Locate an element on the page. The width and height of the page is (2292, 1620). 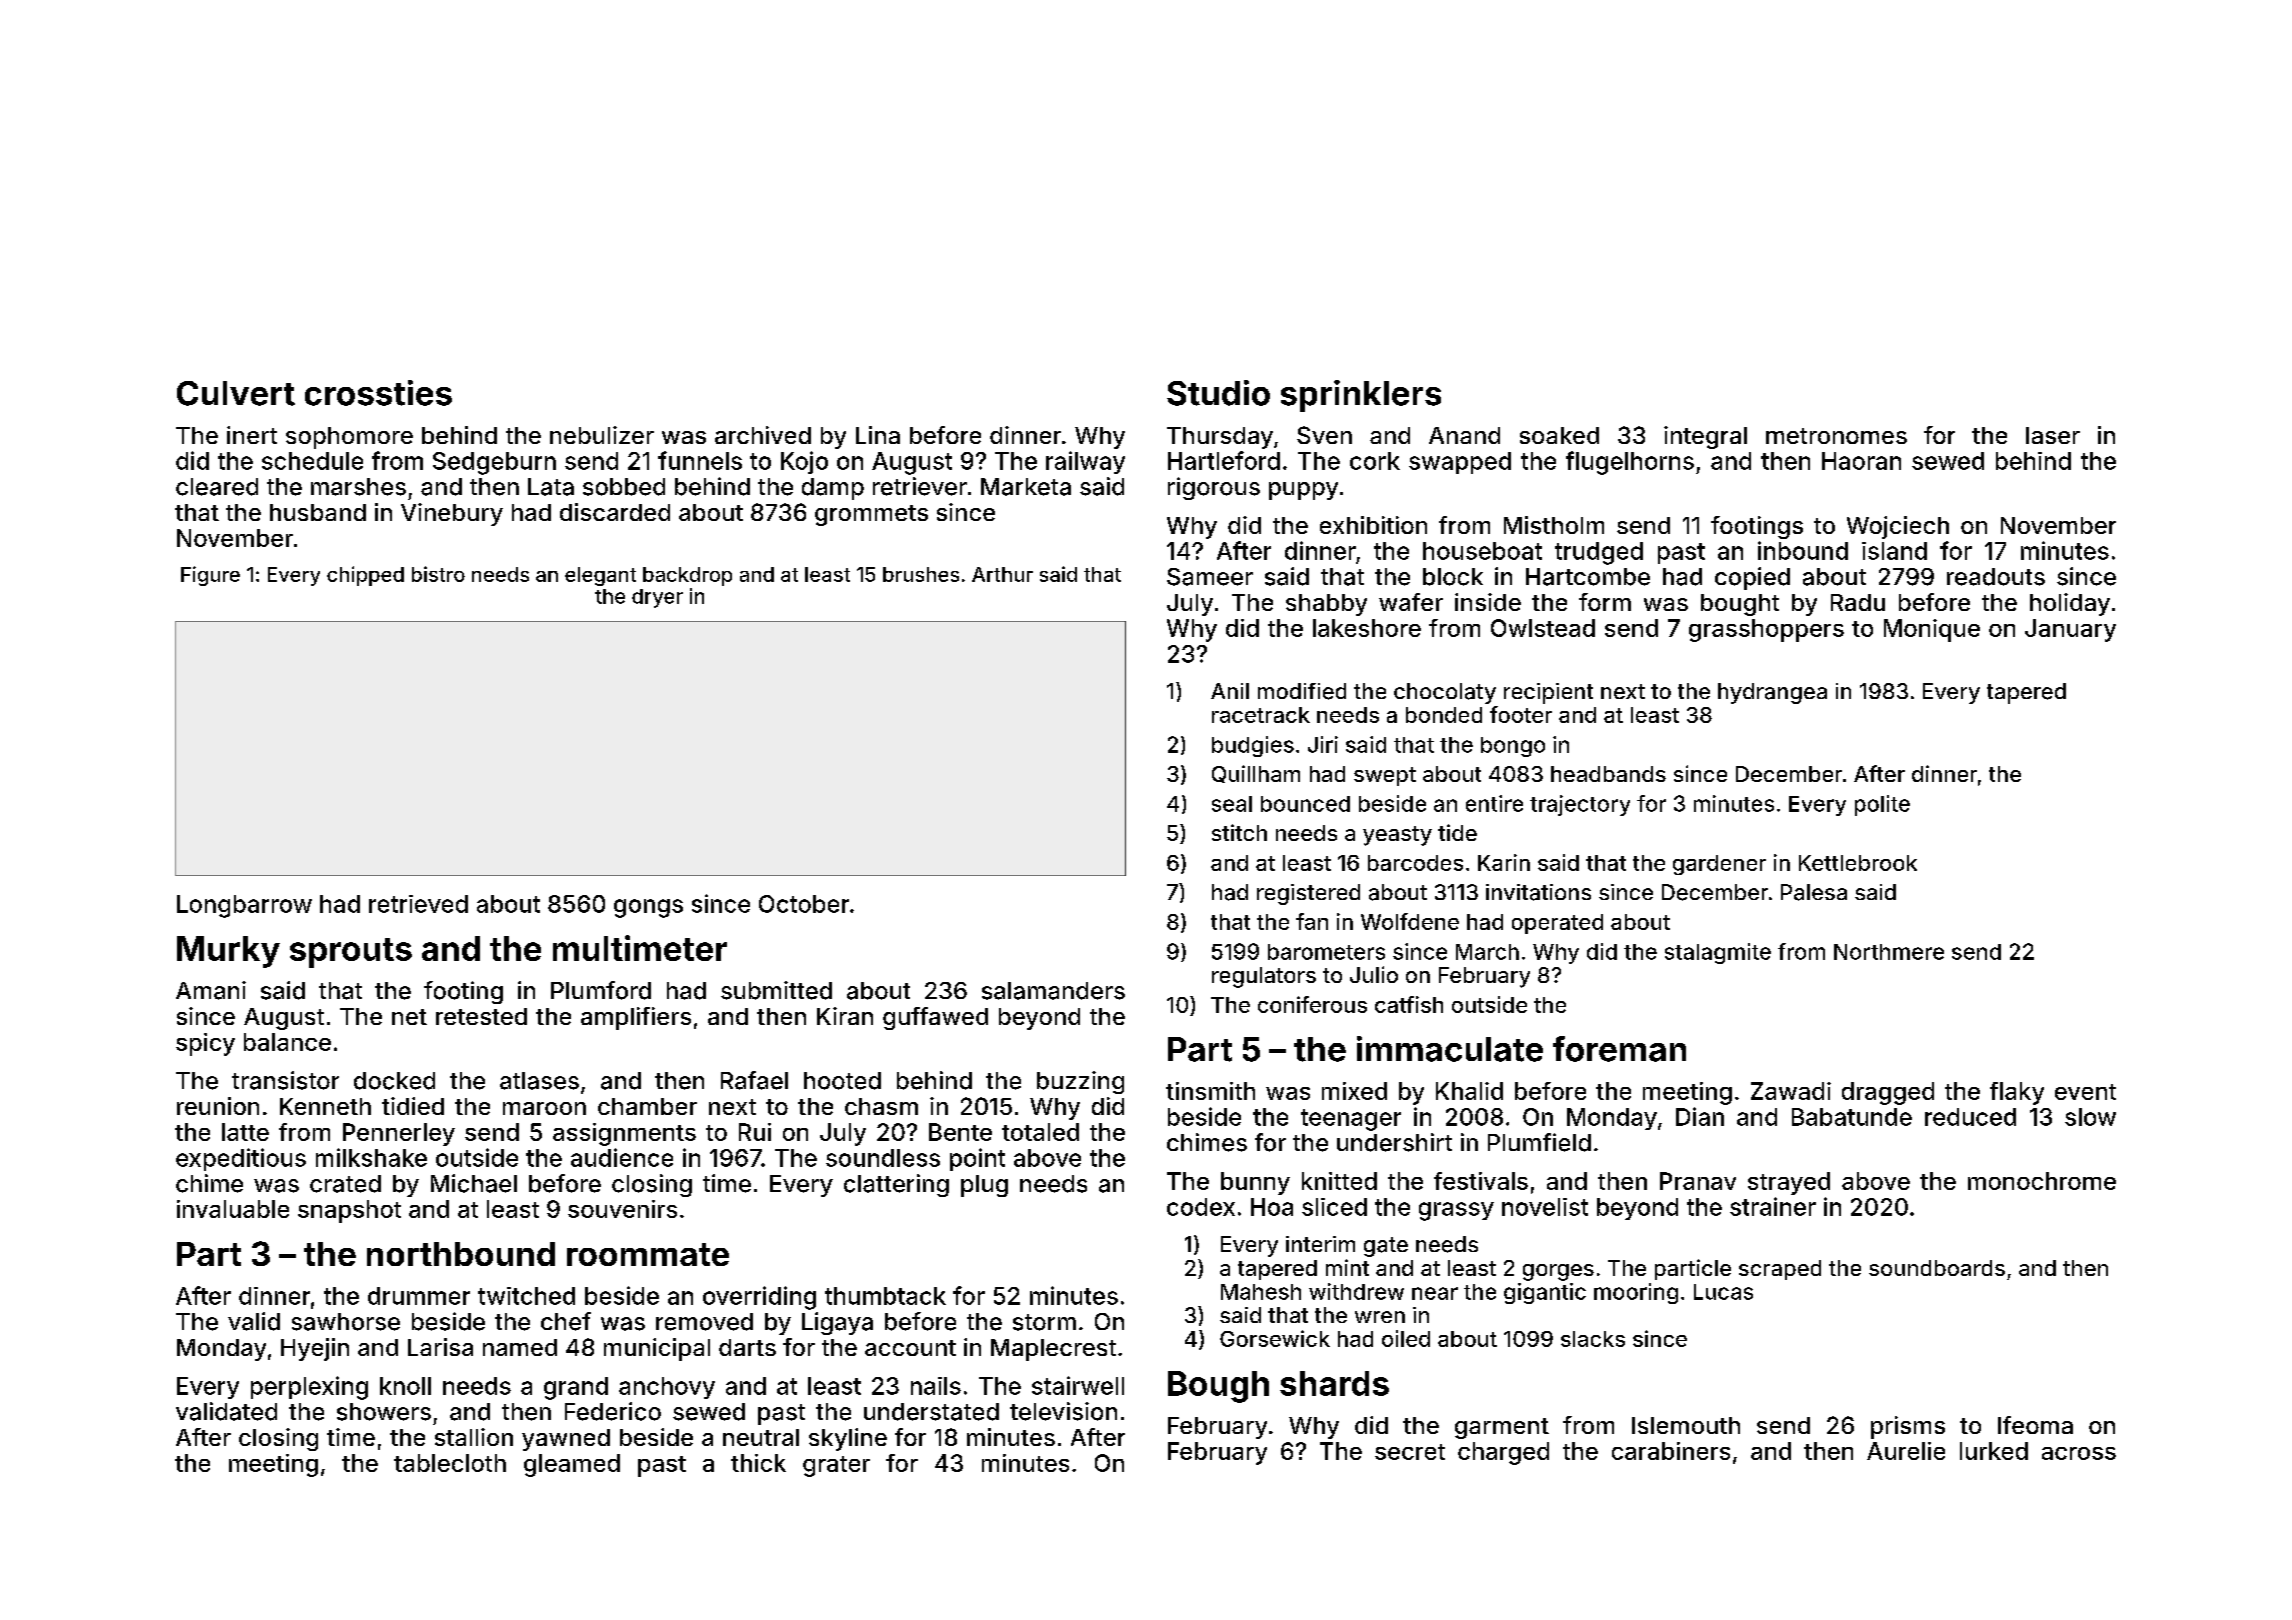
hydrangea is located at coordinates (1772, 693).
